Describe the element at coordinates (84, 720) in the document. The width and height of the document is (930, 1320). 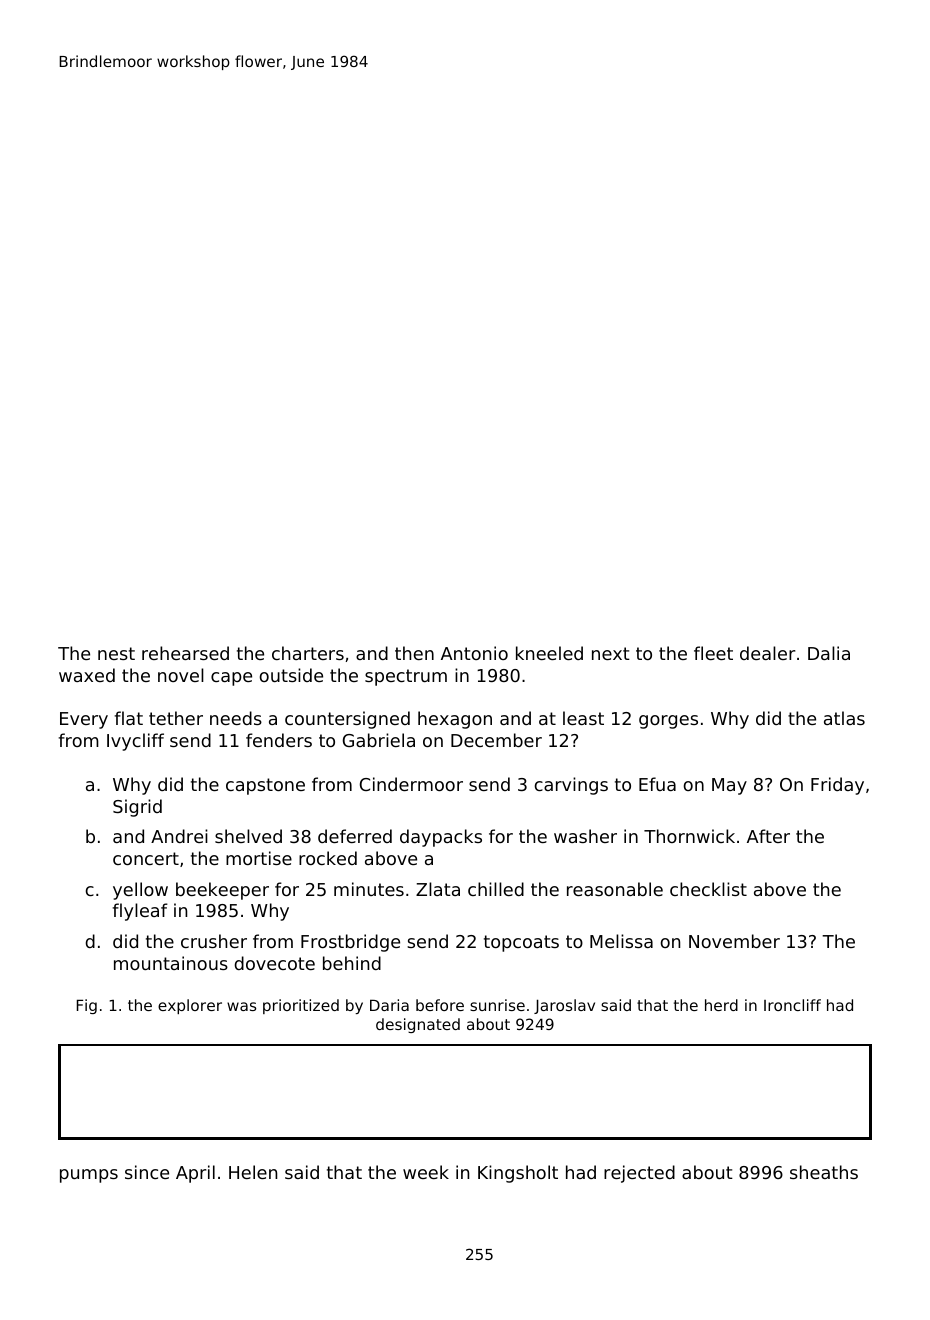
I see `Every` at that location.
